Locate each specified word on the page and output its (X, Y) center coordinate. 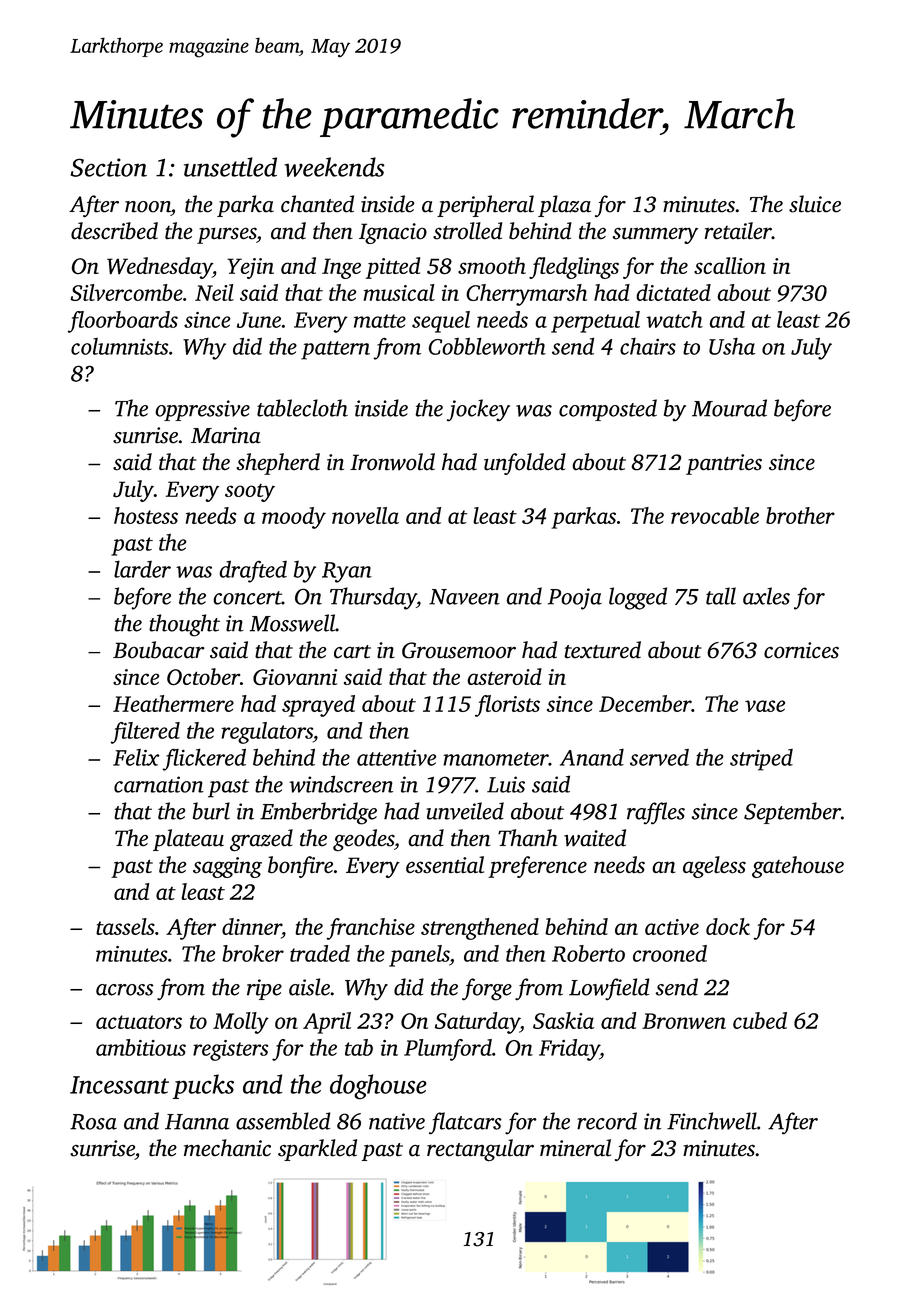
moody (294, 518)
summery (655, 235)
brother (800, 515)
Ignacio (393, 233)
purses (226, 235)
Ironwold (392, 462)
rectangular (480, 1150)
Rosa (93, 1122)
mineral (575, 1148)
